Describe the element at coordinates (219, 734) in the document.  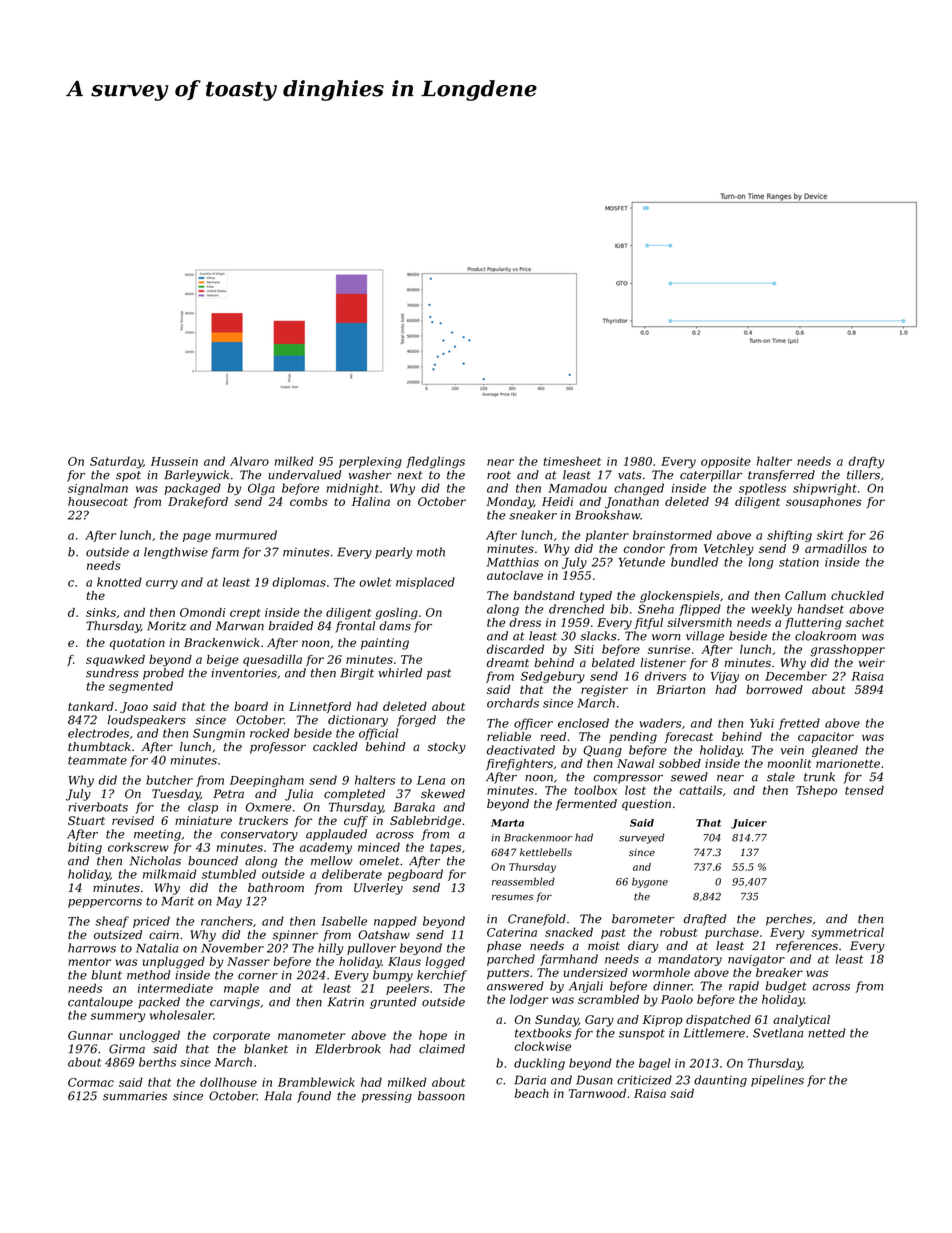
I see `Sungmin` at that location.
